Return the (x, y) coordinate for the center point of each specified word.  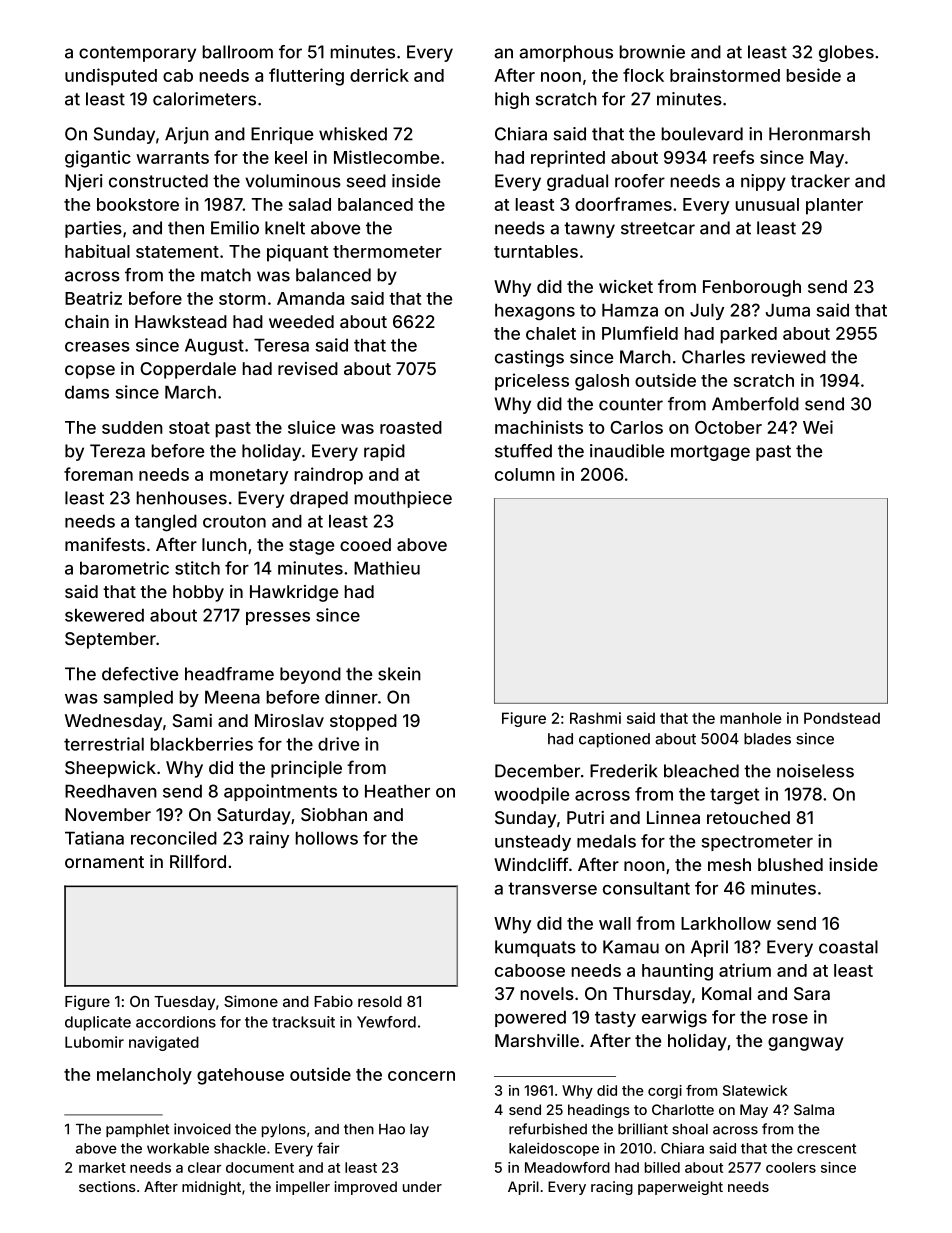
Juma (788, 310)
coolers (791, 1167)
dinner (351, 697)
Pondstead (842, 718)
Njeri (84, 182)
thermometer (387, 251)
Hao (392, 1129)
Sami (192, 720)
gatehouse (240, 1076)
